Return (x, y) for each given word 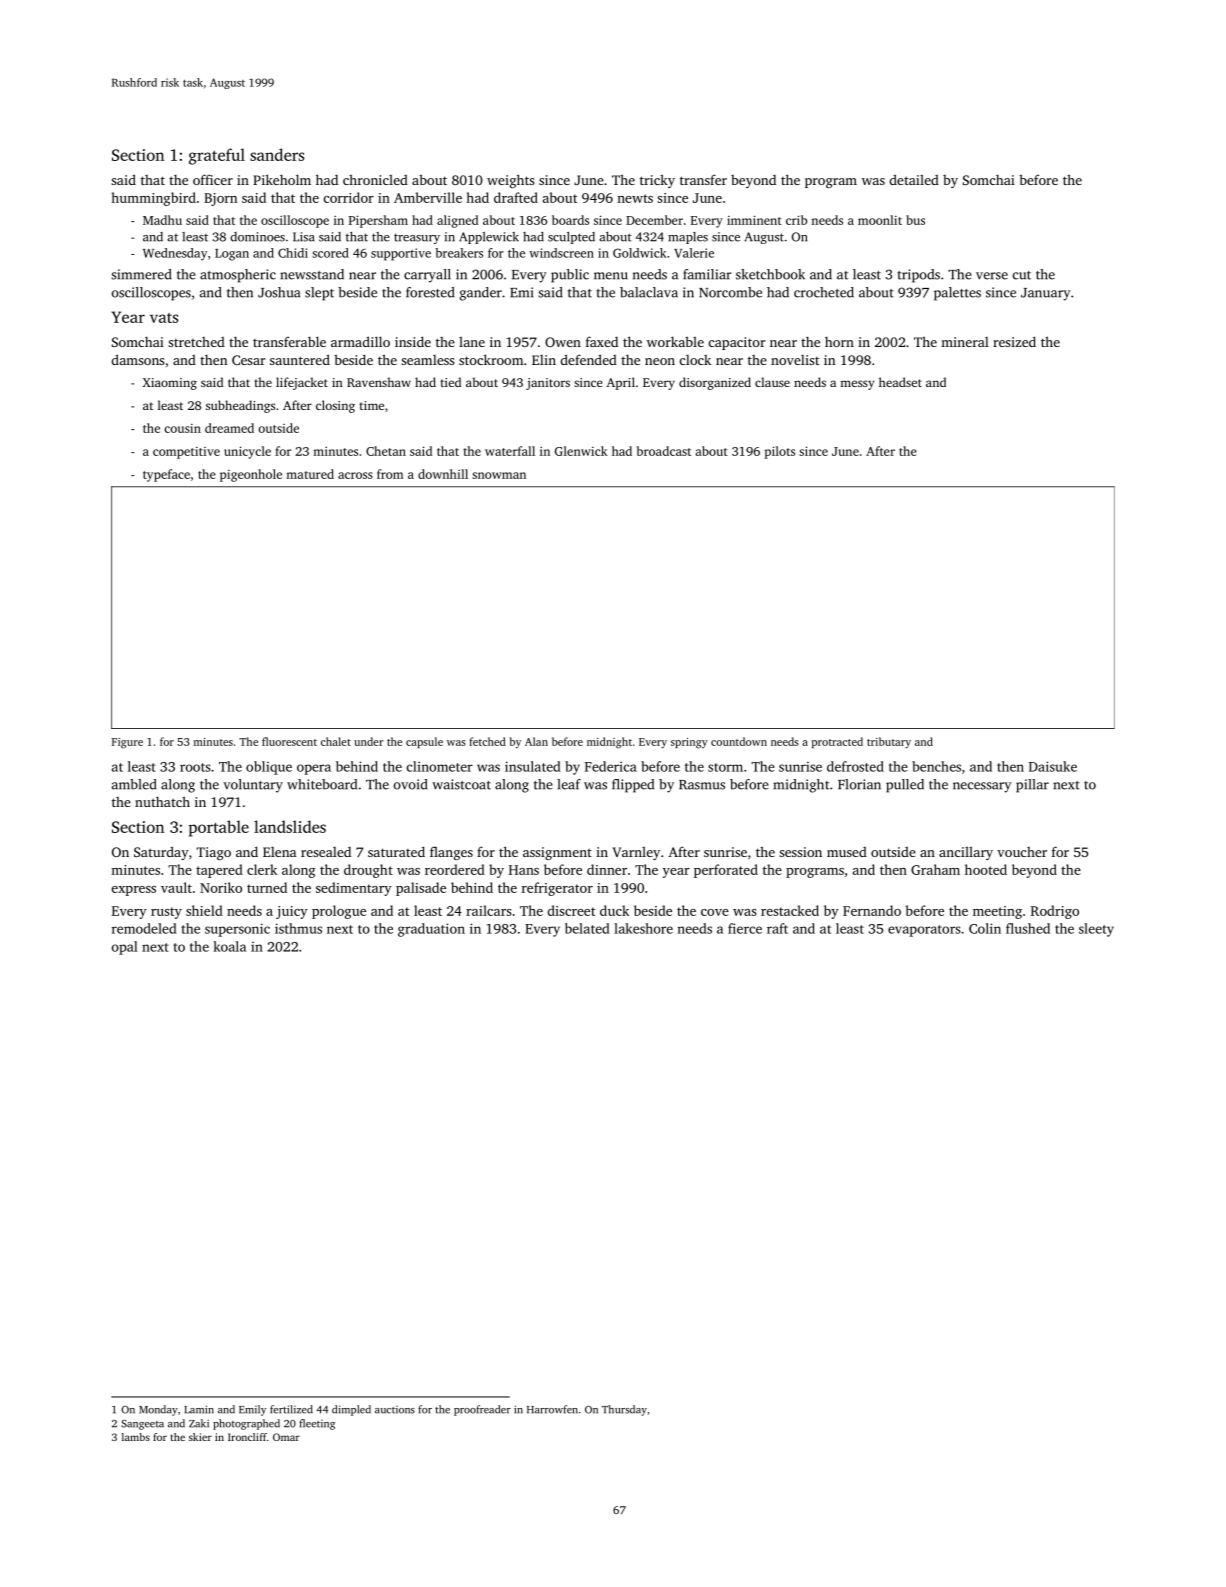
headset (900, 382)
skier (200, 1437)
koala (230, 946)
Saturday (161, 853)
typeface (166, 475)
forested (430, 292)
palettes (957, 294)
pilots (779, 452)
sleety (1096, 930)
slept (319, 294)
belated (587, 928)
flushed (1028, 928)
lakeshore (643, 928)
